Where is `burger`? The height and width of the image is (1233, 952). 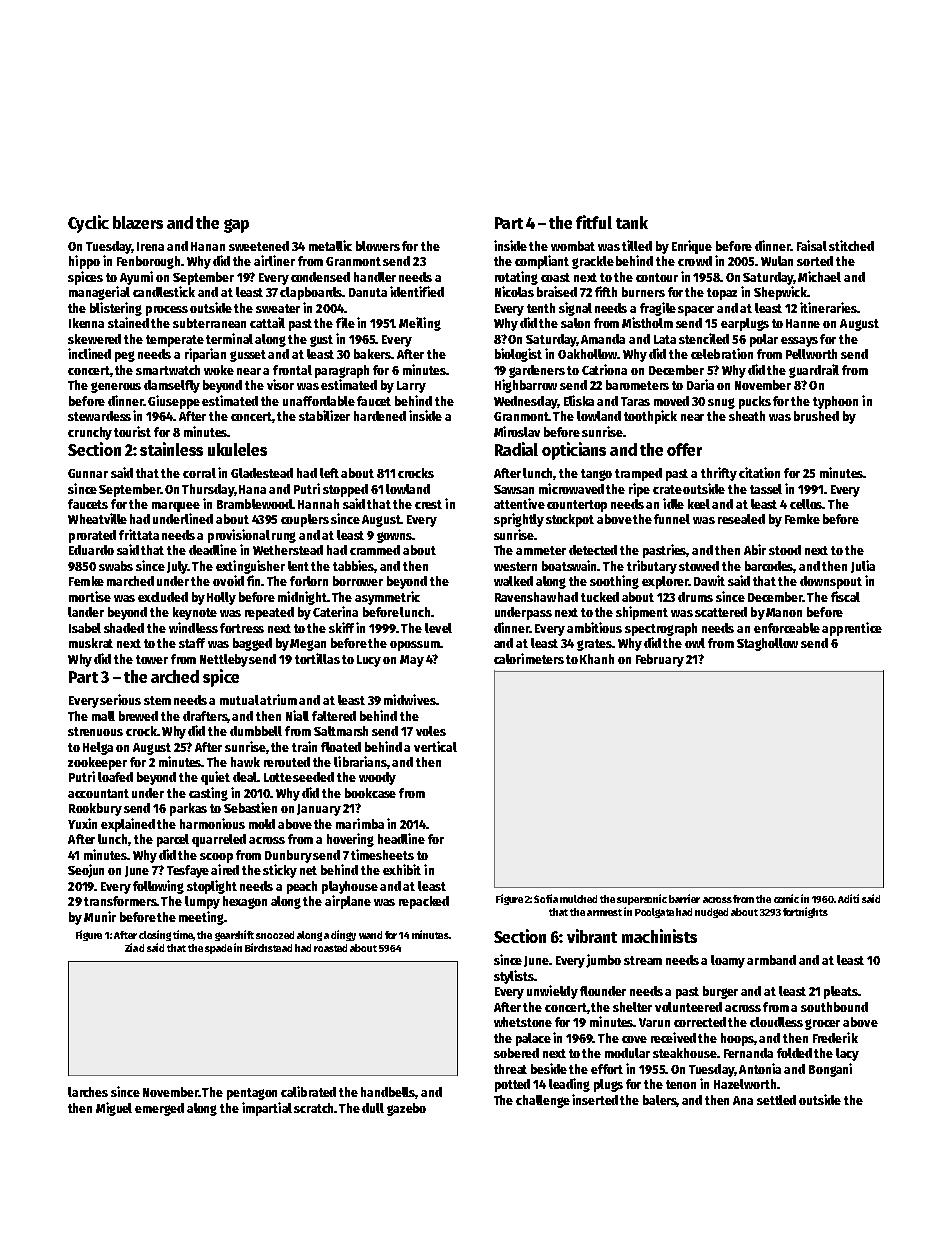
burger is located at coordinates (720, 992).
